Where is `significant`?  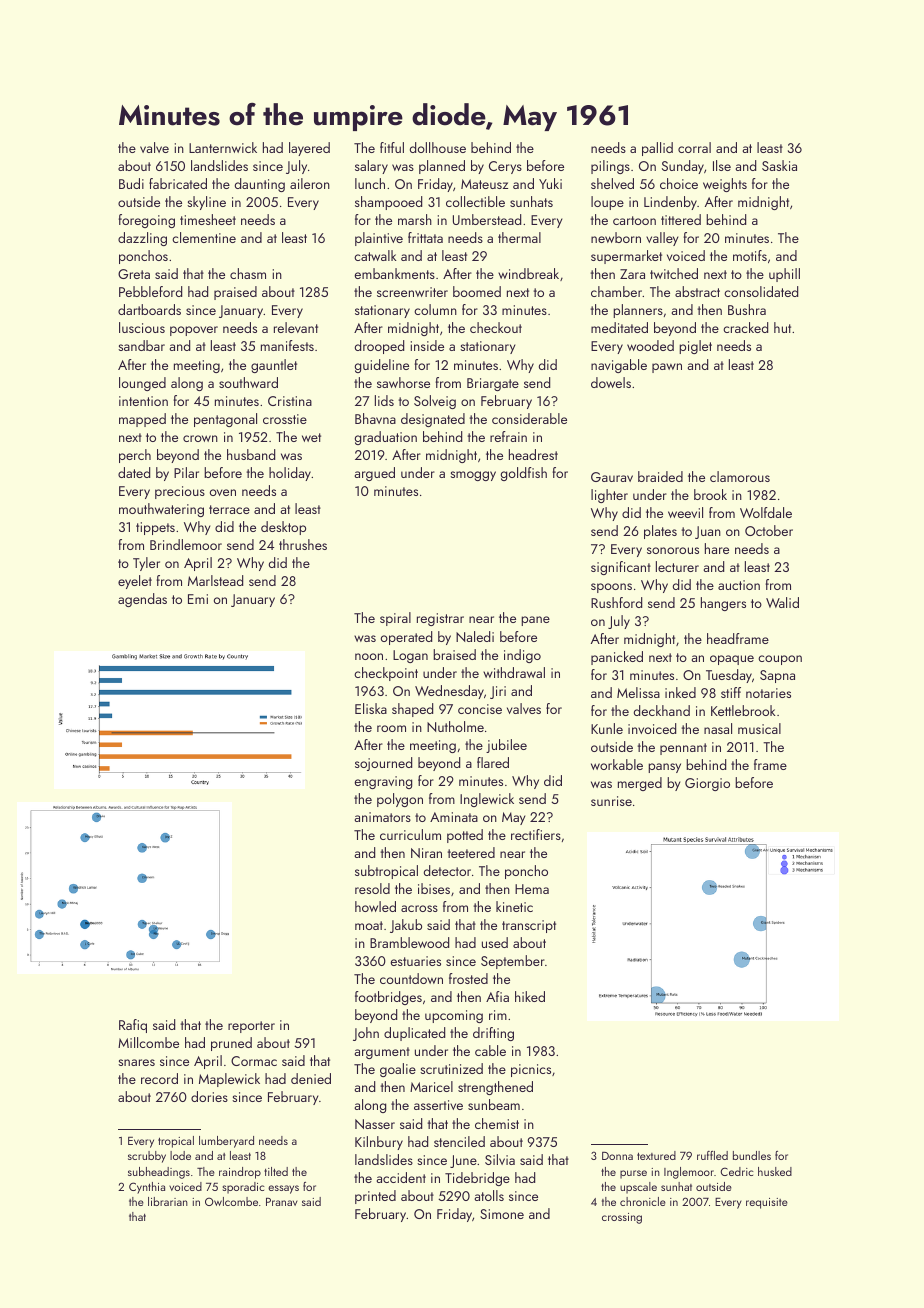 significant is located at coordinates (621, 568).
